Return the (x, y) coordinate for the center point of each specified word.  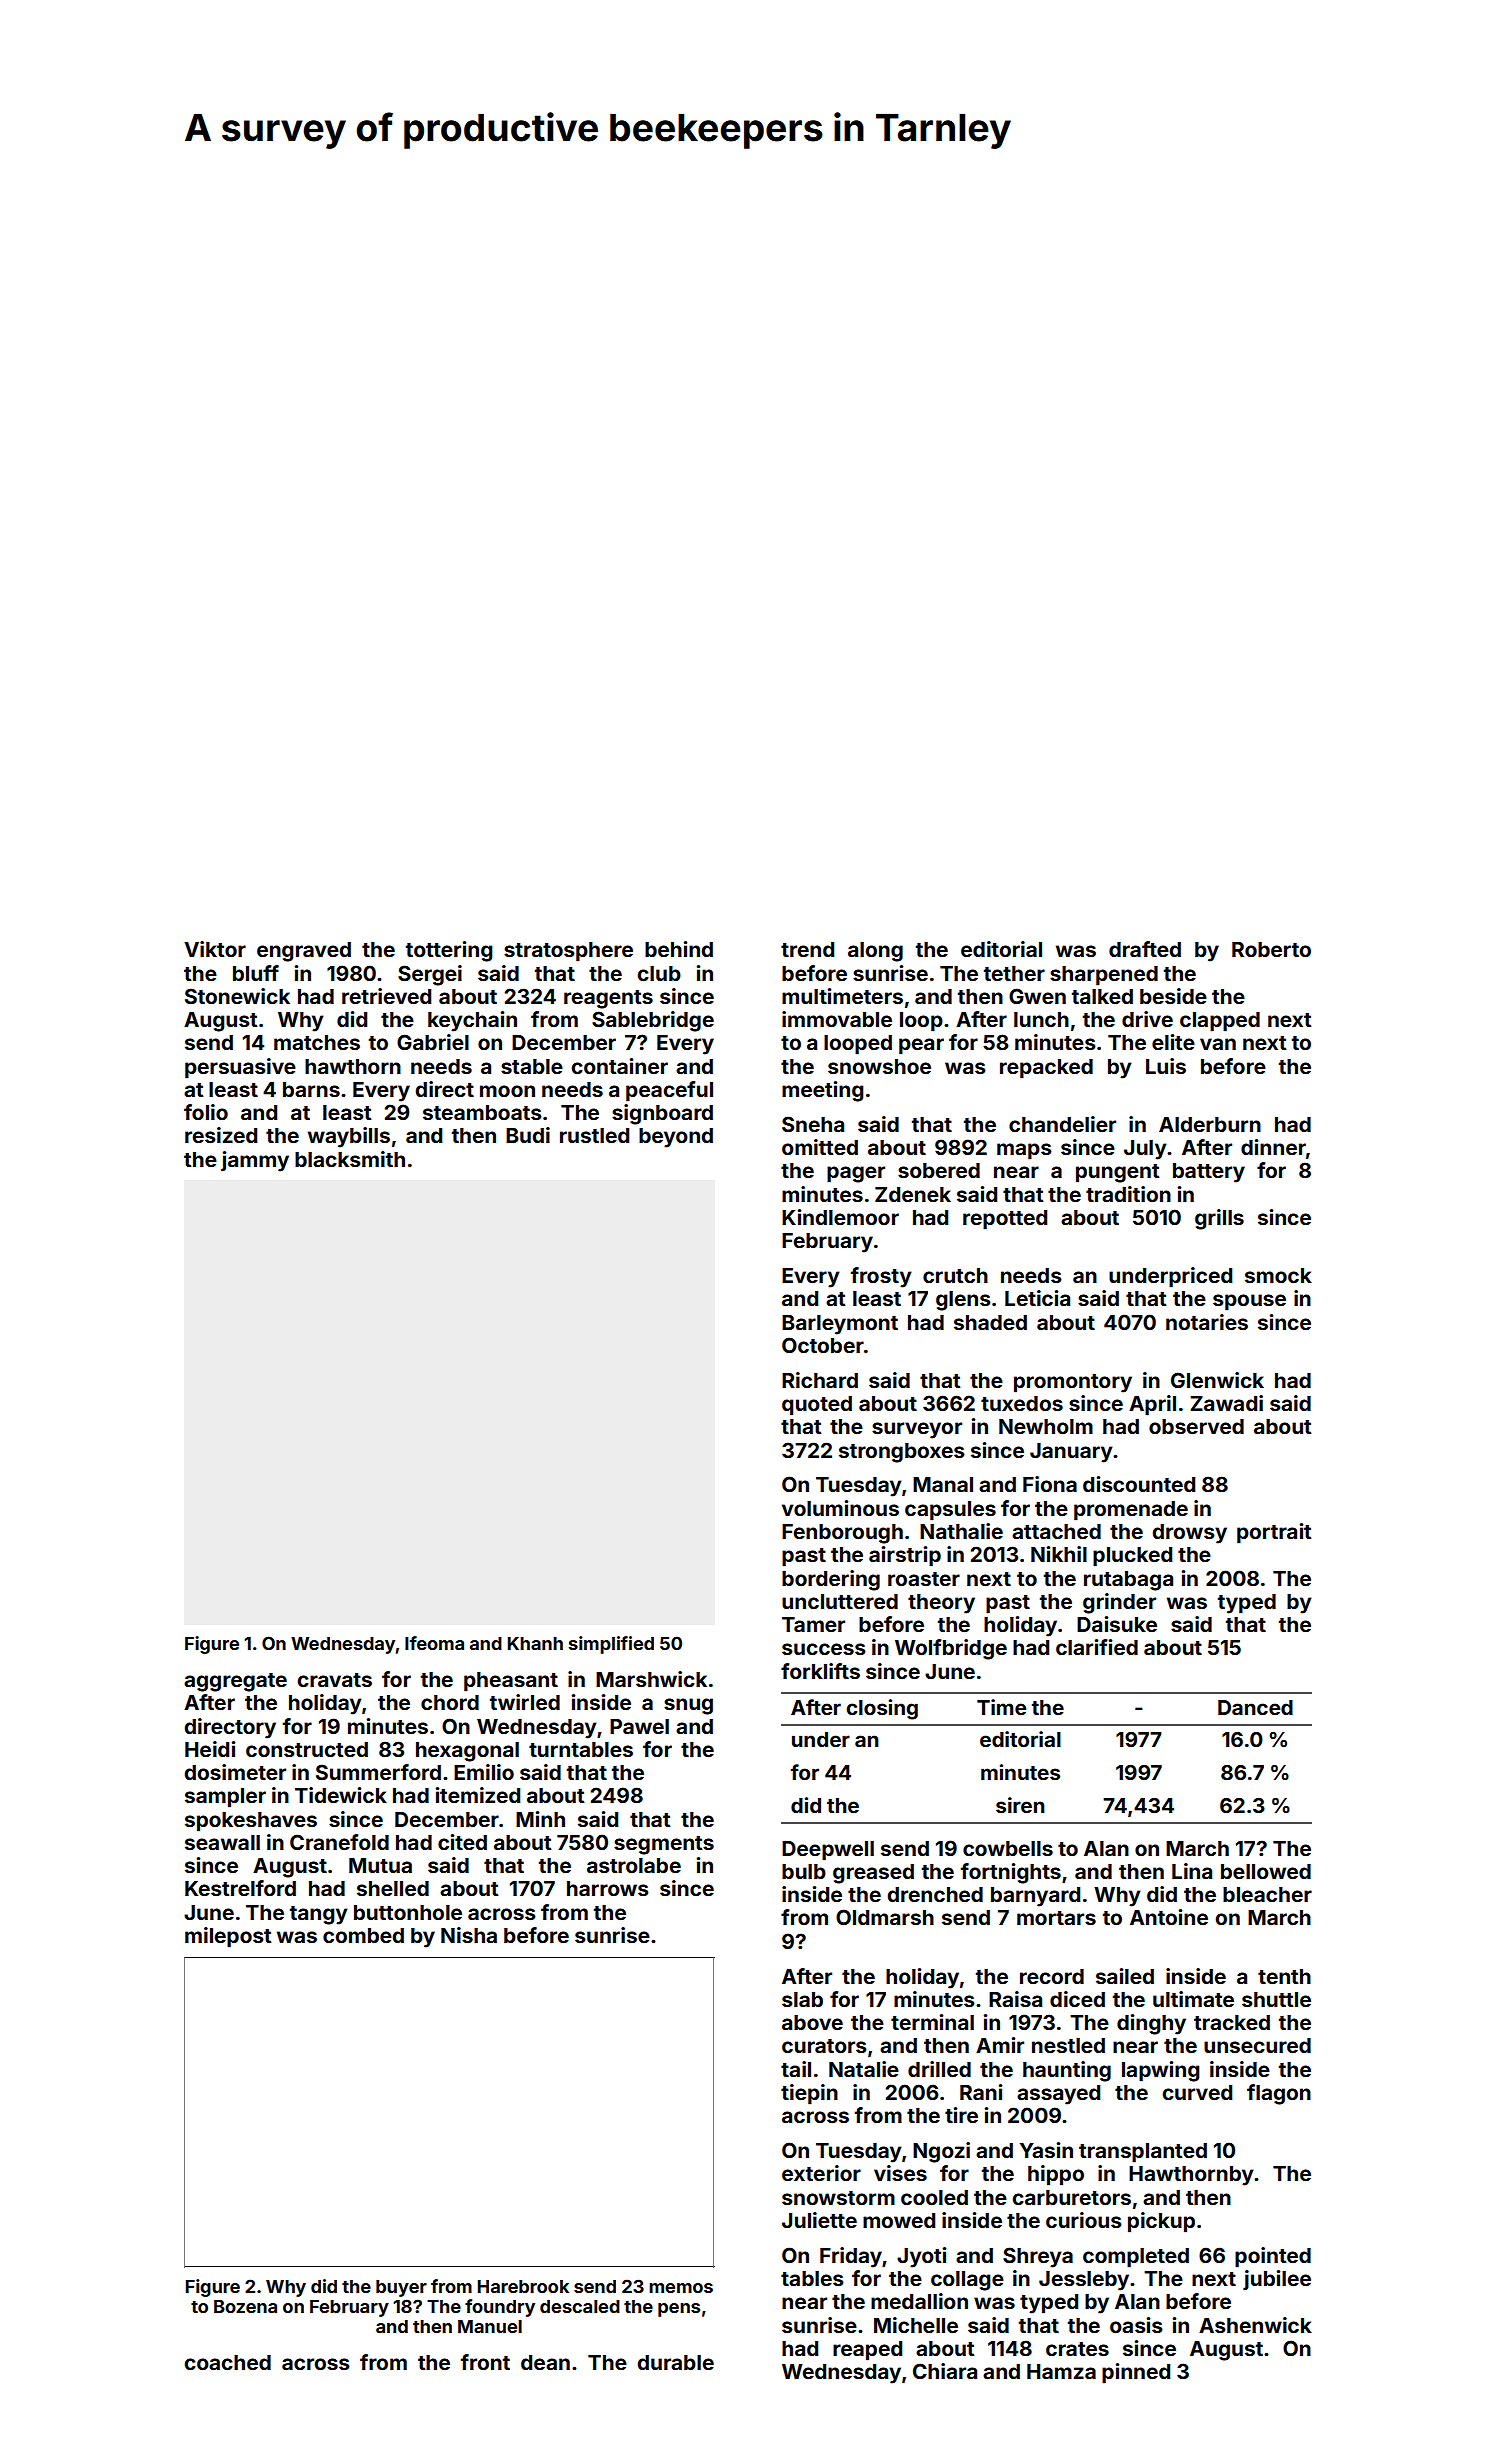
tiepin (809, 2094)
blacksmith (350, 1159)
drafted (1145, 949)
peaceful (669, 1091)
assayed (1058, 2095)
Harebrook (523, 2286)
